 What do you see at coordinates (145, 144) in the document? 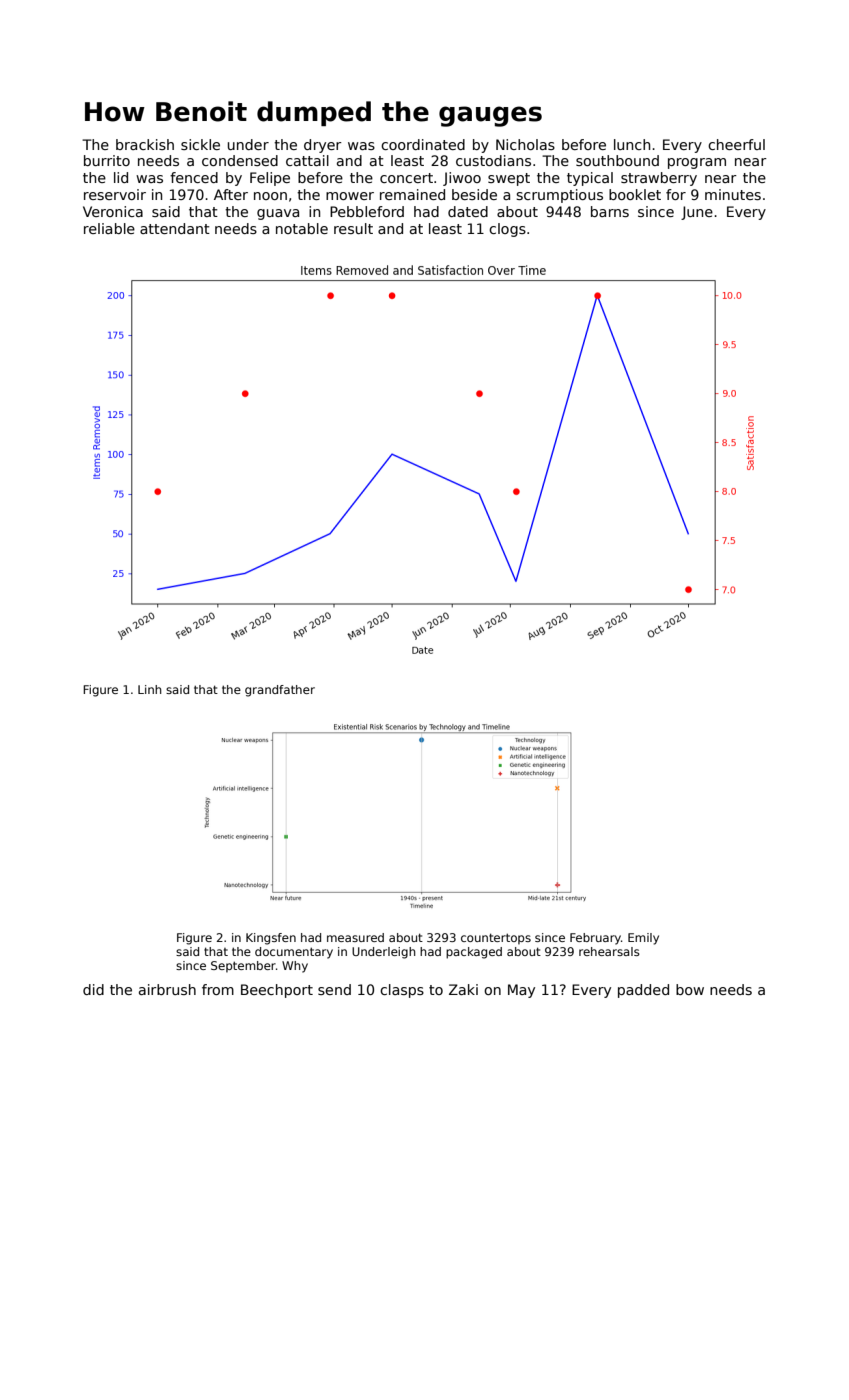
I see `brackish` at bounding box center [145, 144].
